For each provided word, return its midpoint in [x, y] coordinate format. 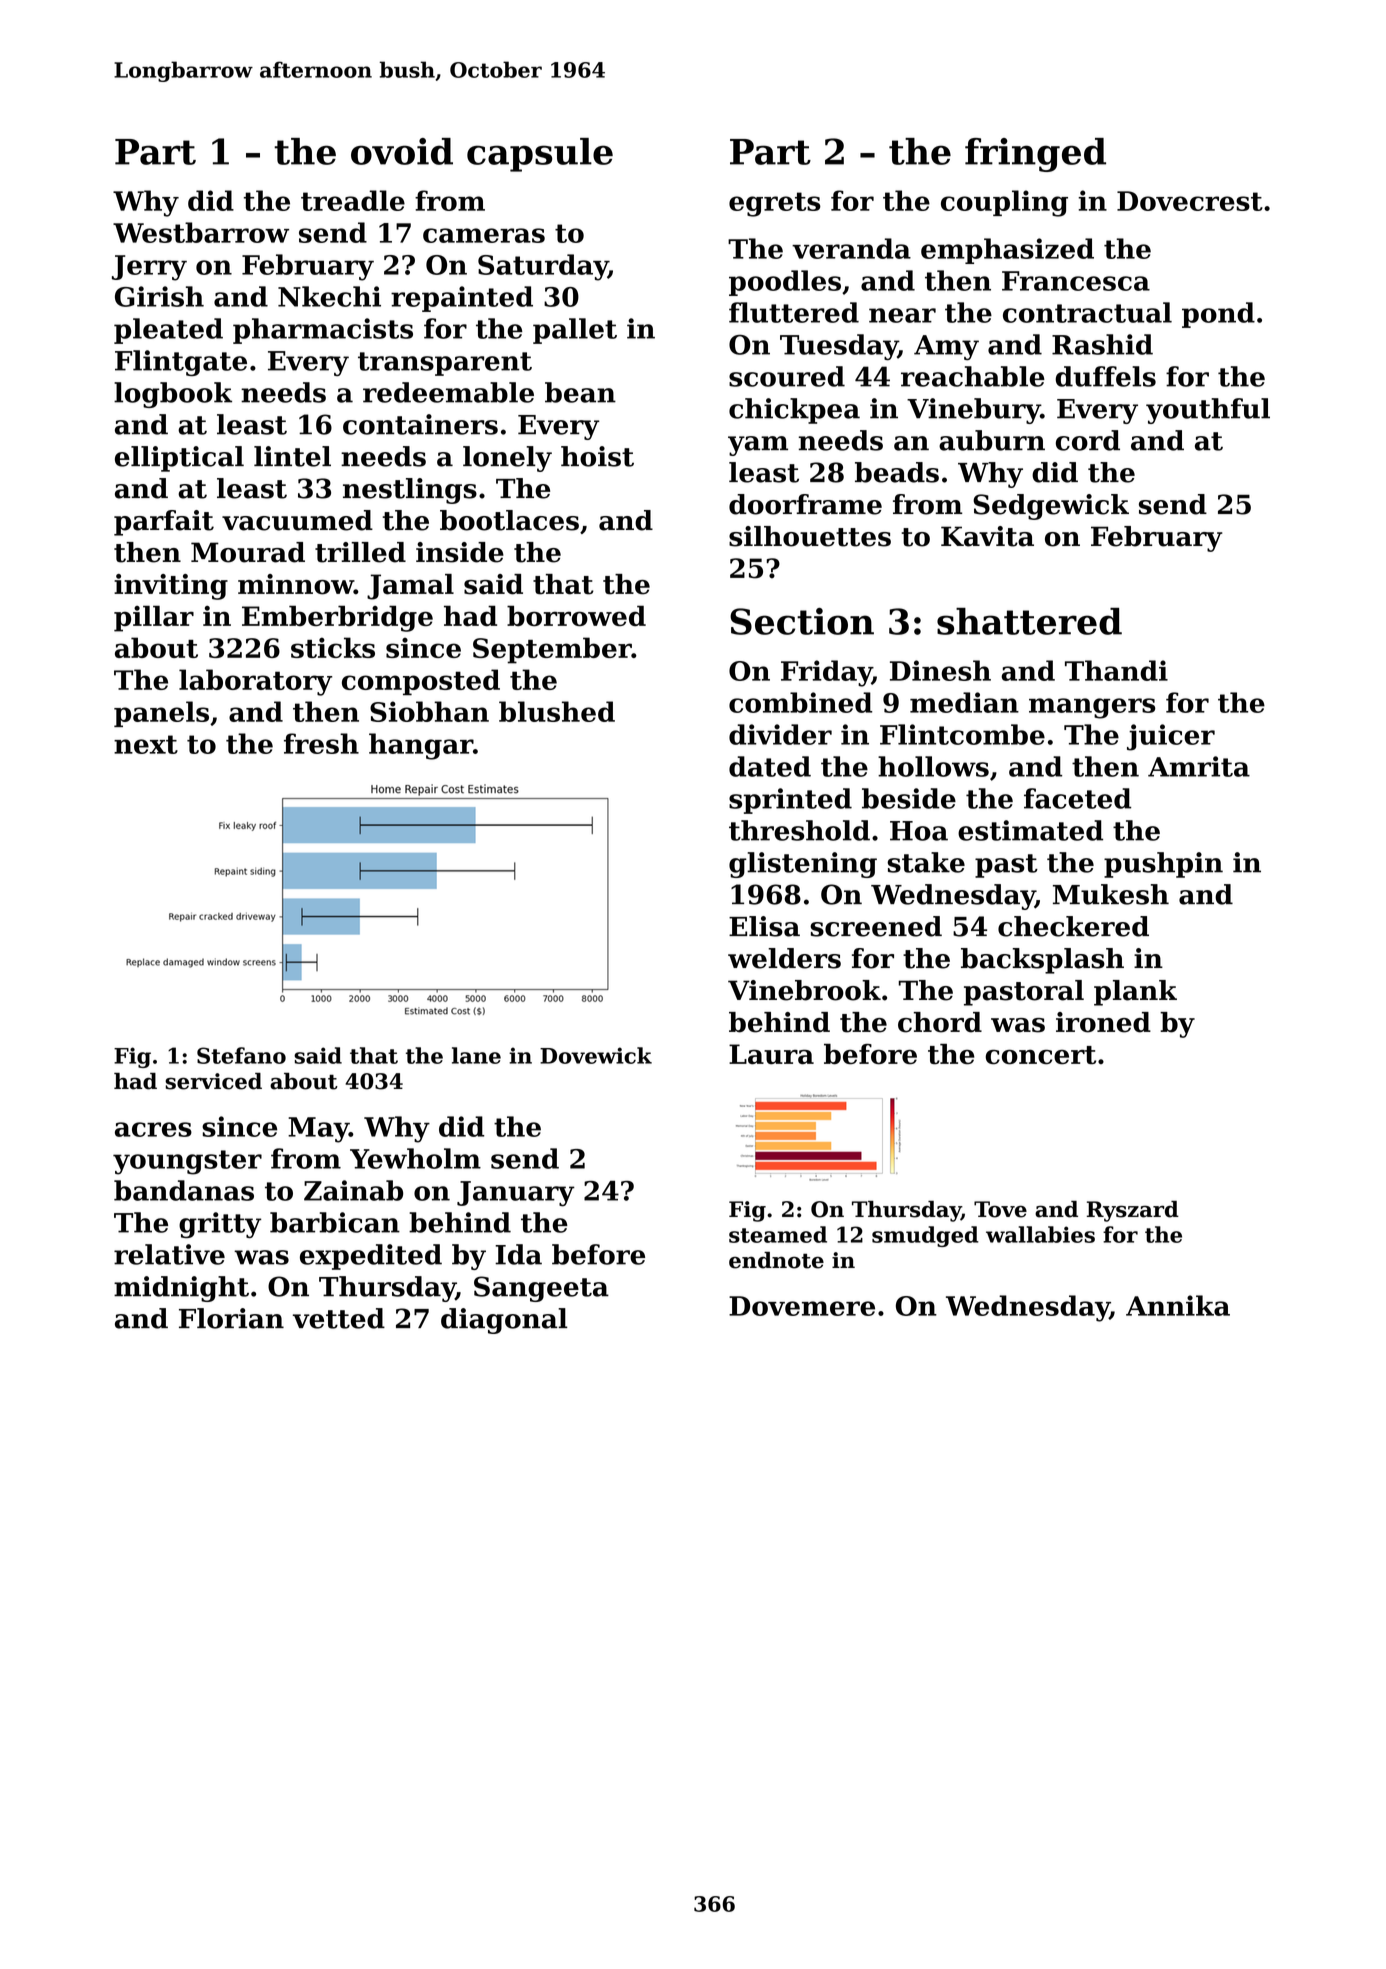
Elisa [764, 926]
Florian [231, 1318]
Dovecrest [1190, 201]
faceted [1077, 798]
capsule [540, 155]
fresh [321, 743]
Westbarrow [201, 232]
